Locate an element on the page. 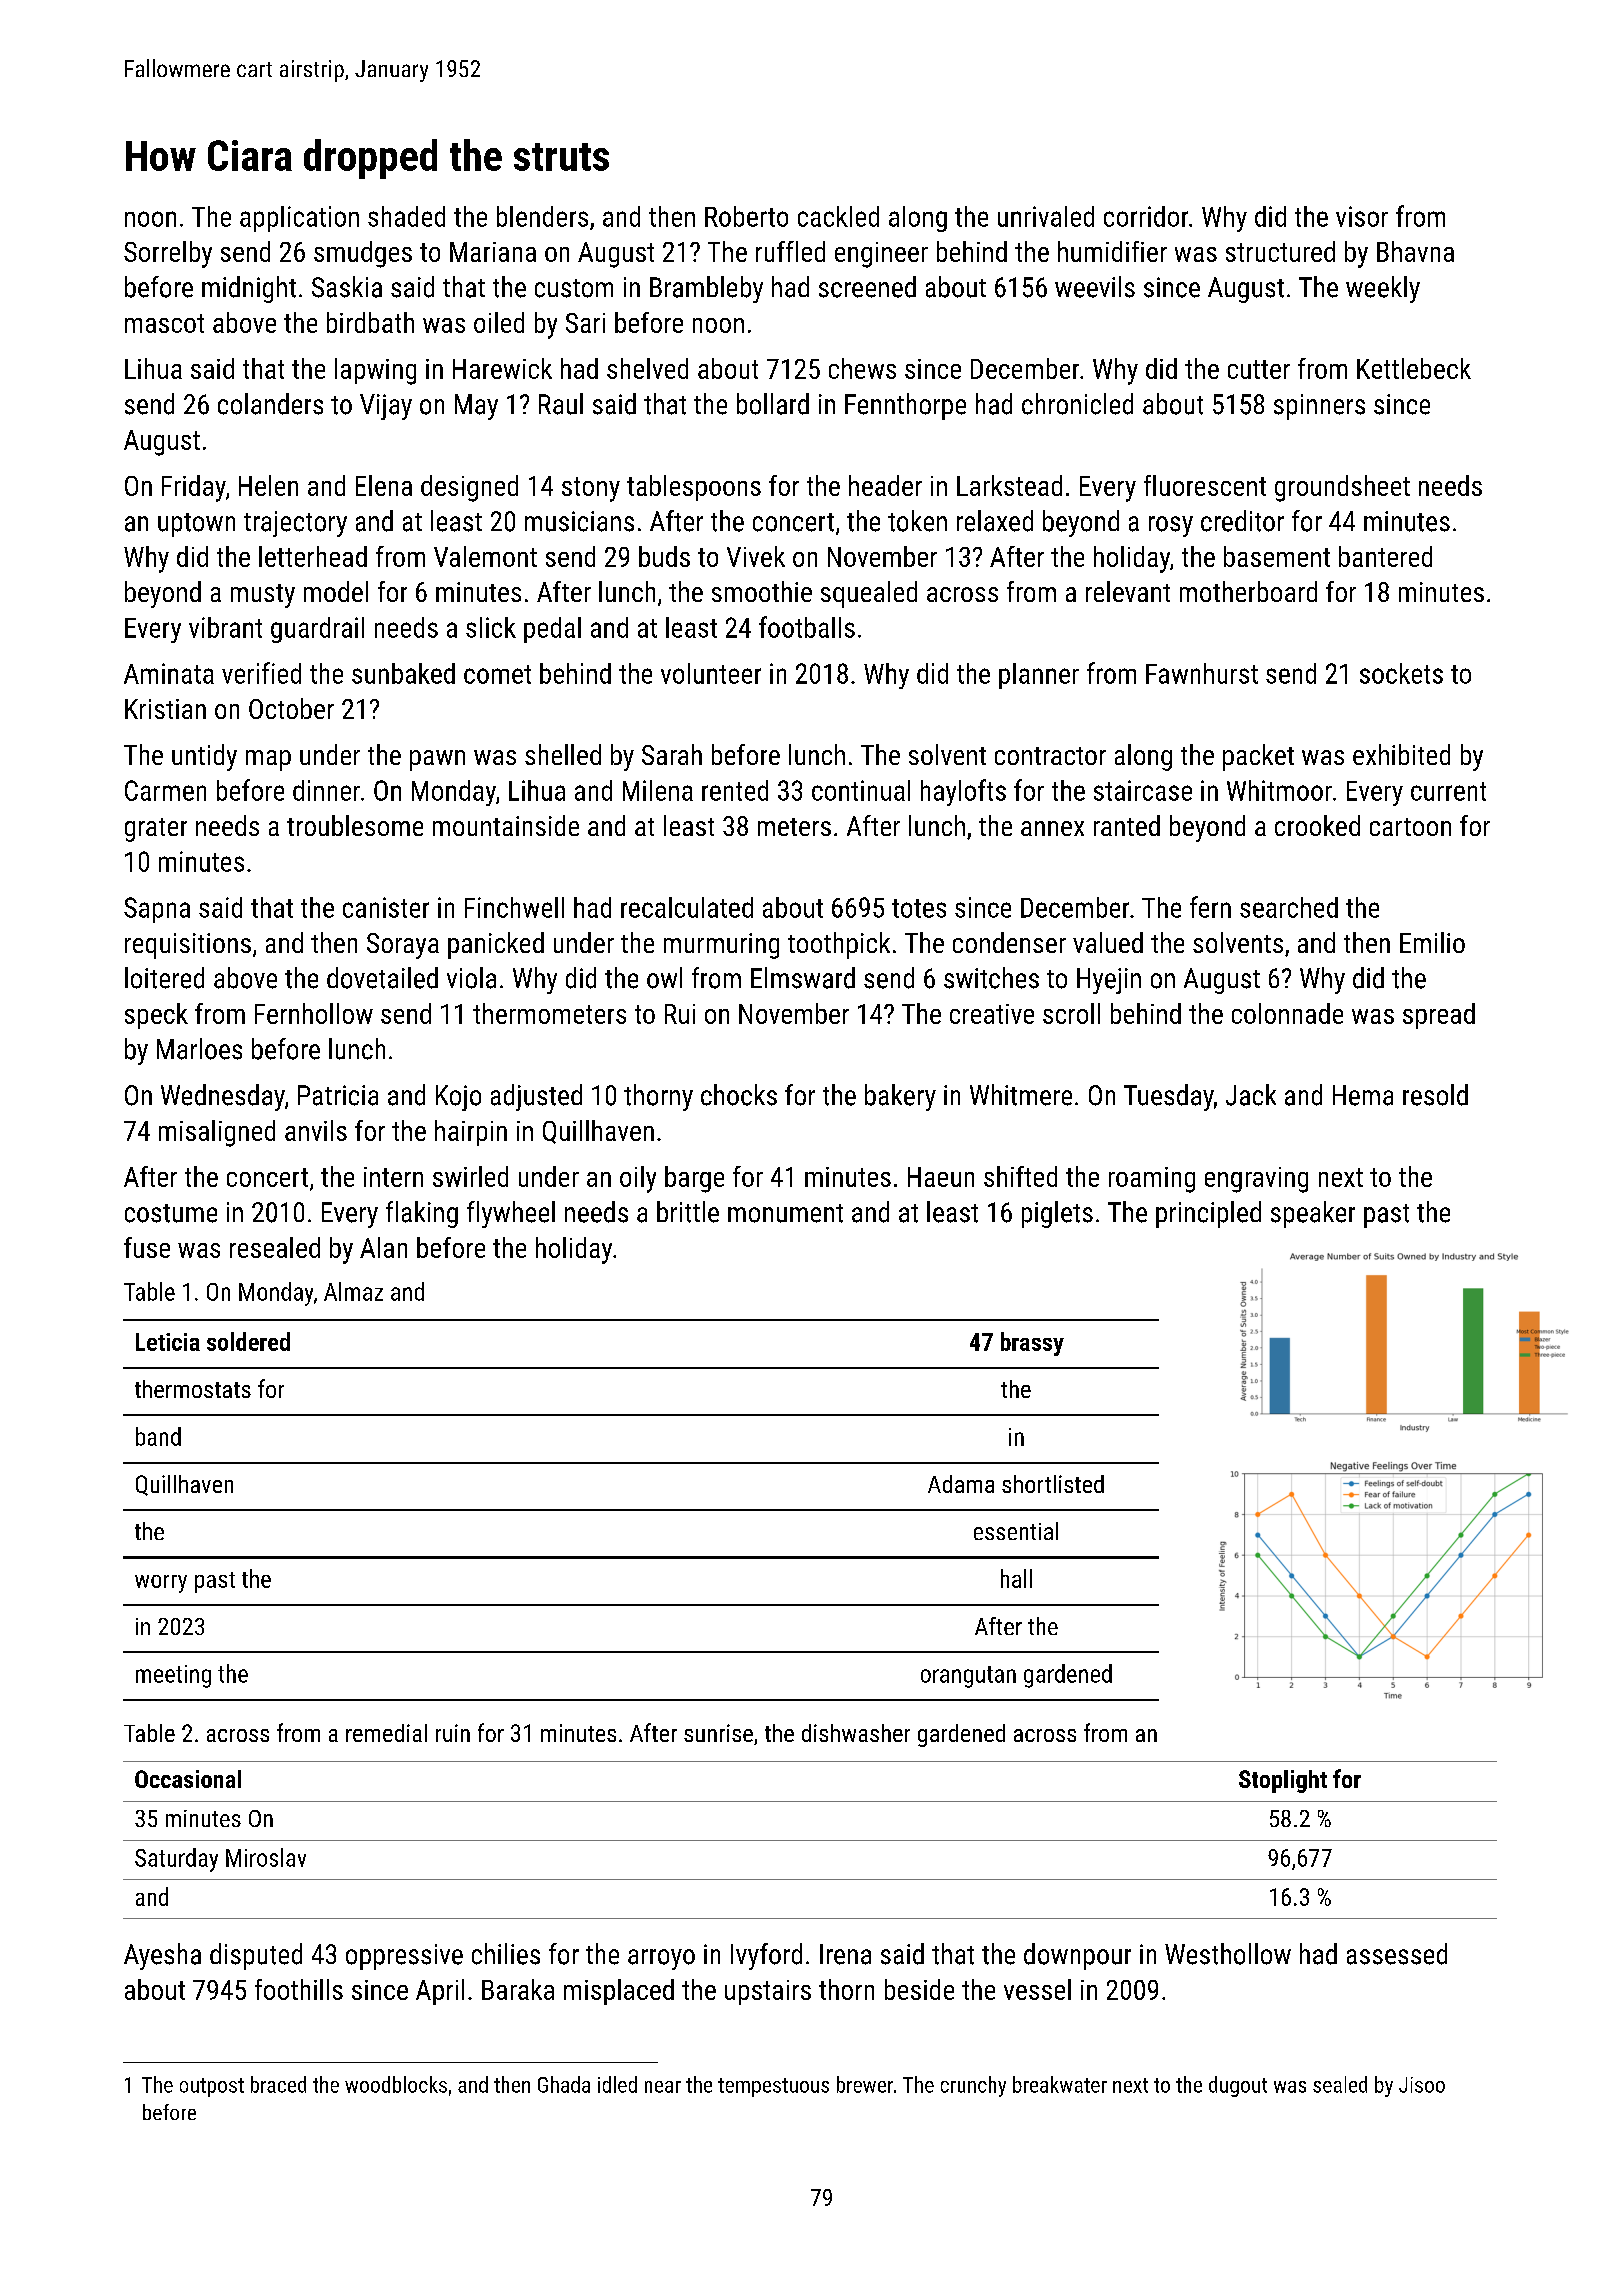  woodblocks is located at coordinates (396, 2084).
